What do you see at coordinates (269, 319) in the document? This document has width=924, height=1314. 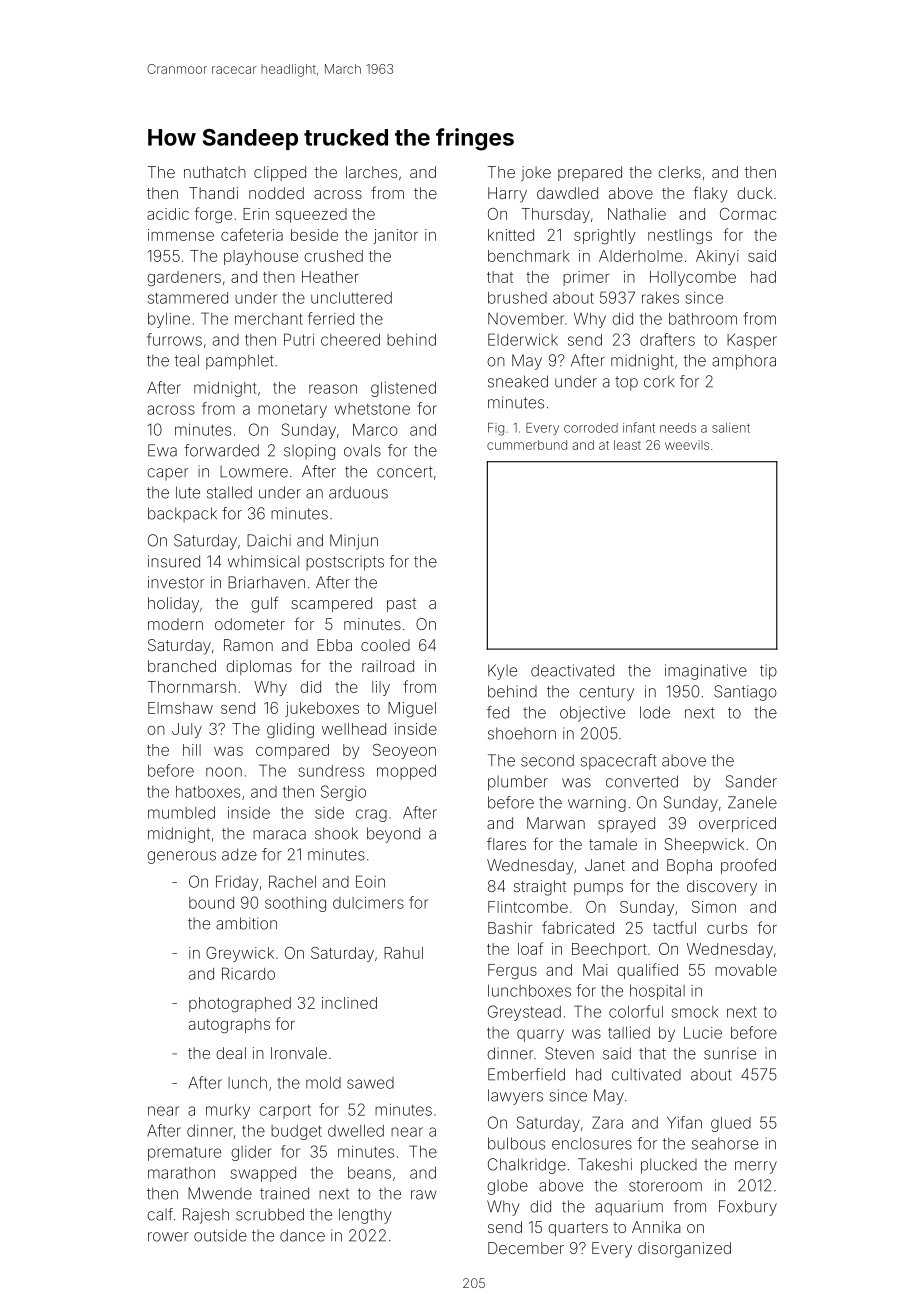 I see `merchant` at bounding box center [269, 319].
